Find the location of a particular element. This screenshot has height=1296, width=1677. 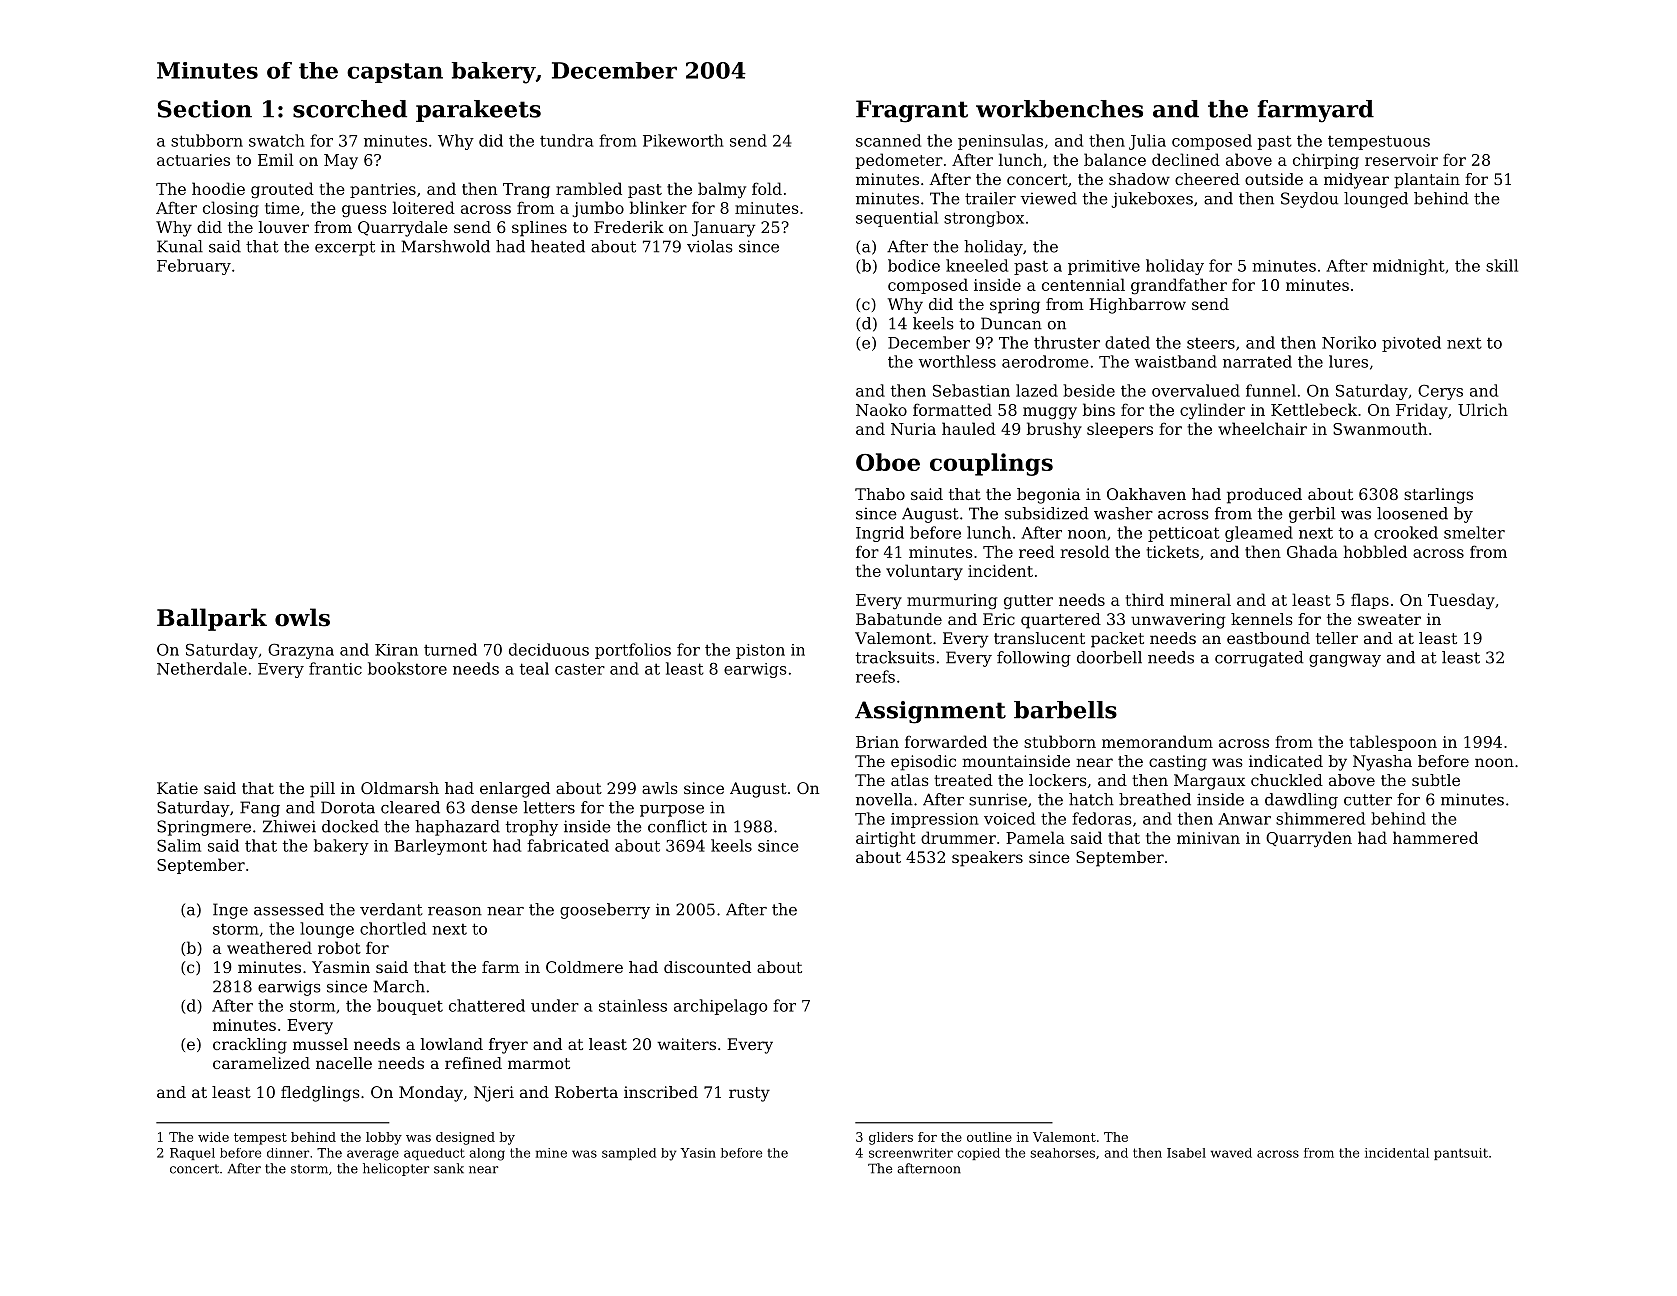

lazed is located at coordinates (1037, 390).
